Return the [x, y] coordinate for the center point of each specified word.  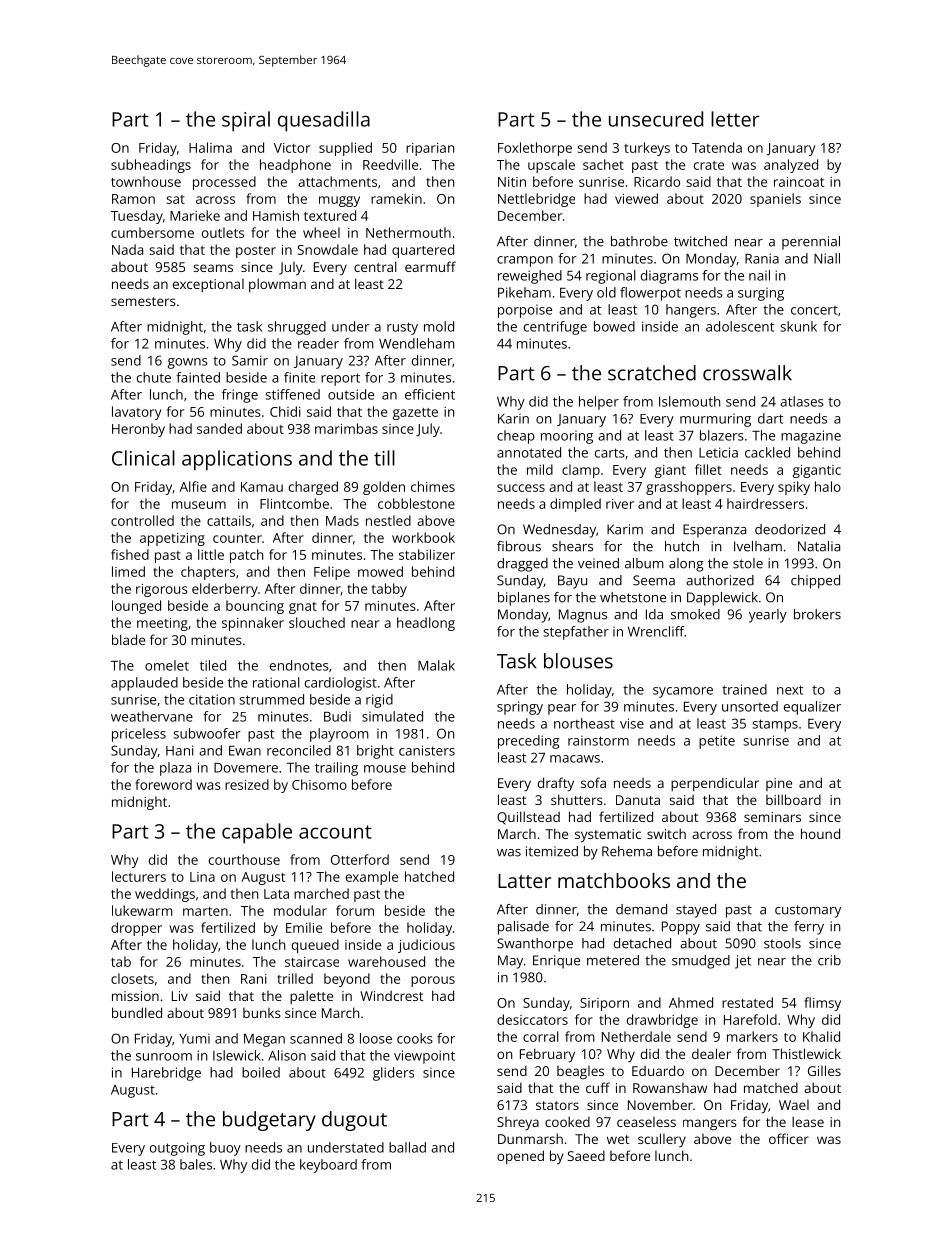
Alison [287, 1055]
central [375, 266]
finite [299, 377]
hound [820, 833]
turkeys [647, 149]
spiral [246, 121]
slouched [317, 622]
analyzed [791, 166]
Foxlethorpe [535, 149]
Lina [202, 877]
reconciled [299, 750]
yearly [768, 616]
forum [355, 910]
